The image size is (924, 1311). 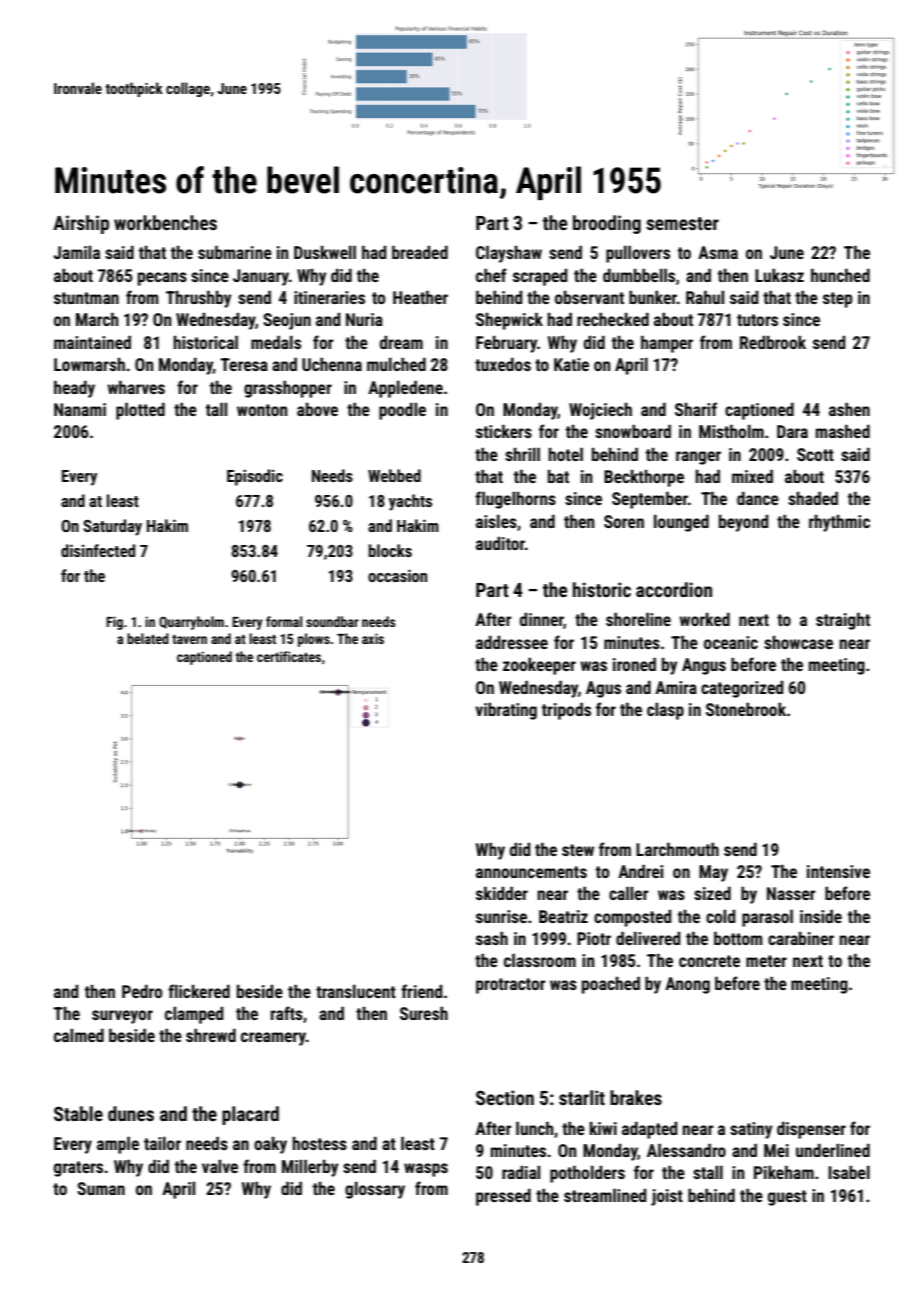 What do you see at coordinates (199, 991) in the screenshot?
I see `flickered` at bounding box center [199, 991].
